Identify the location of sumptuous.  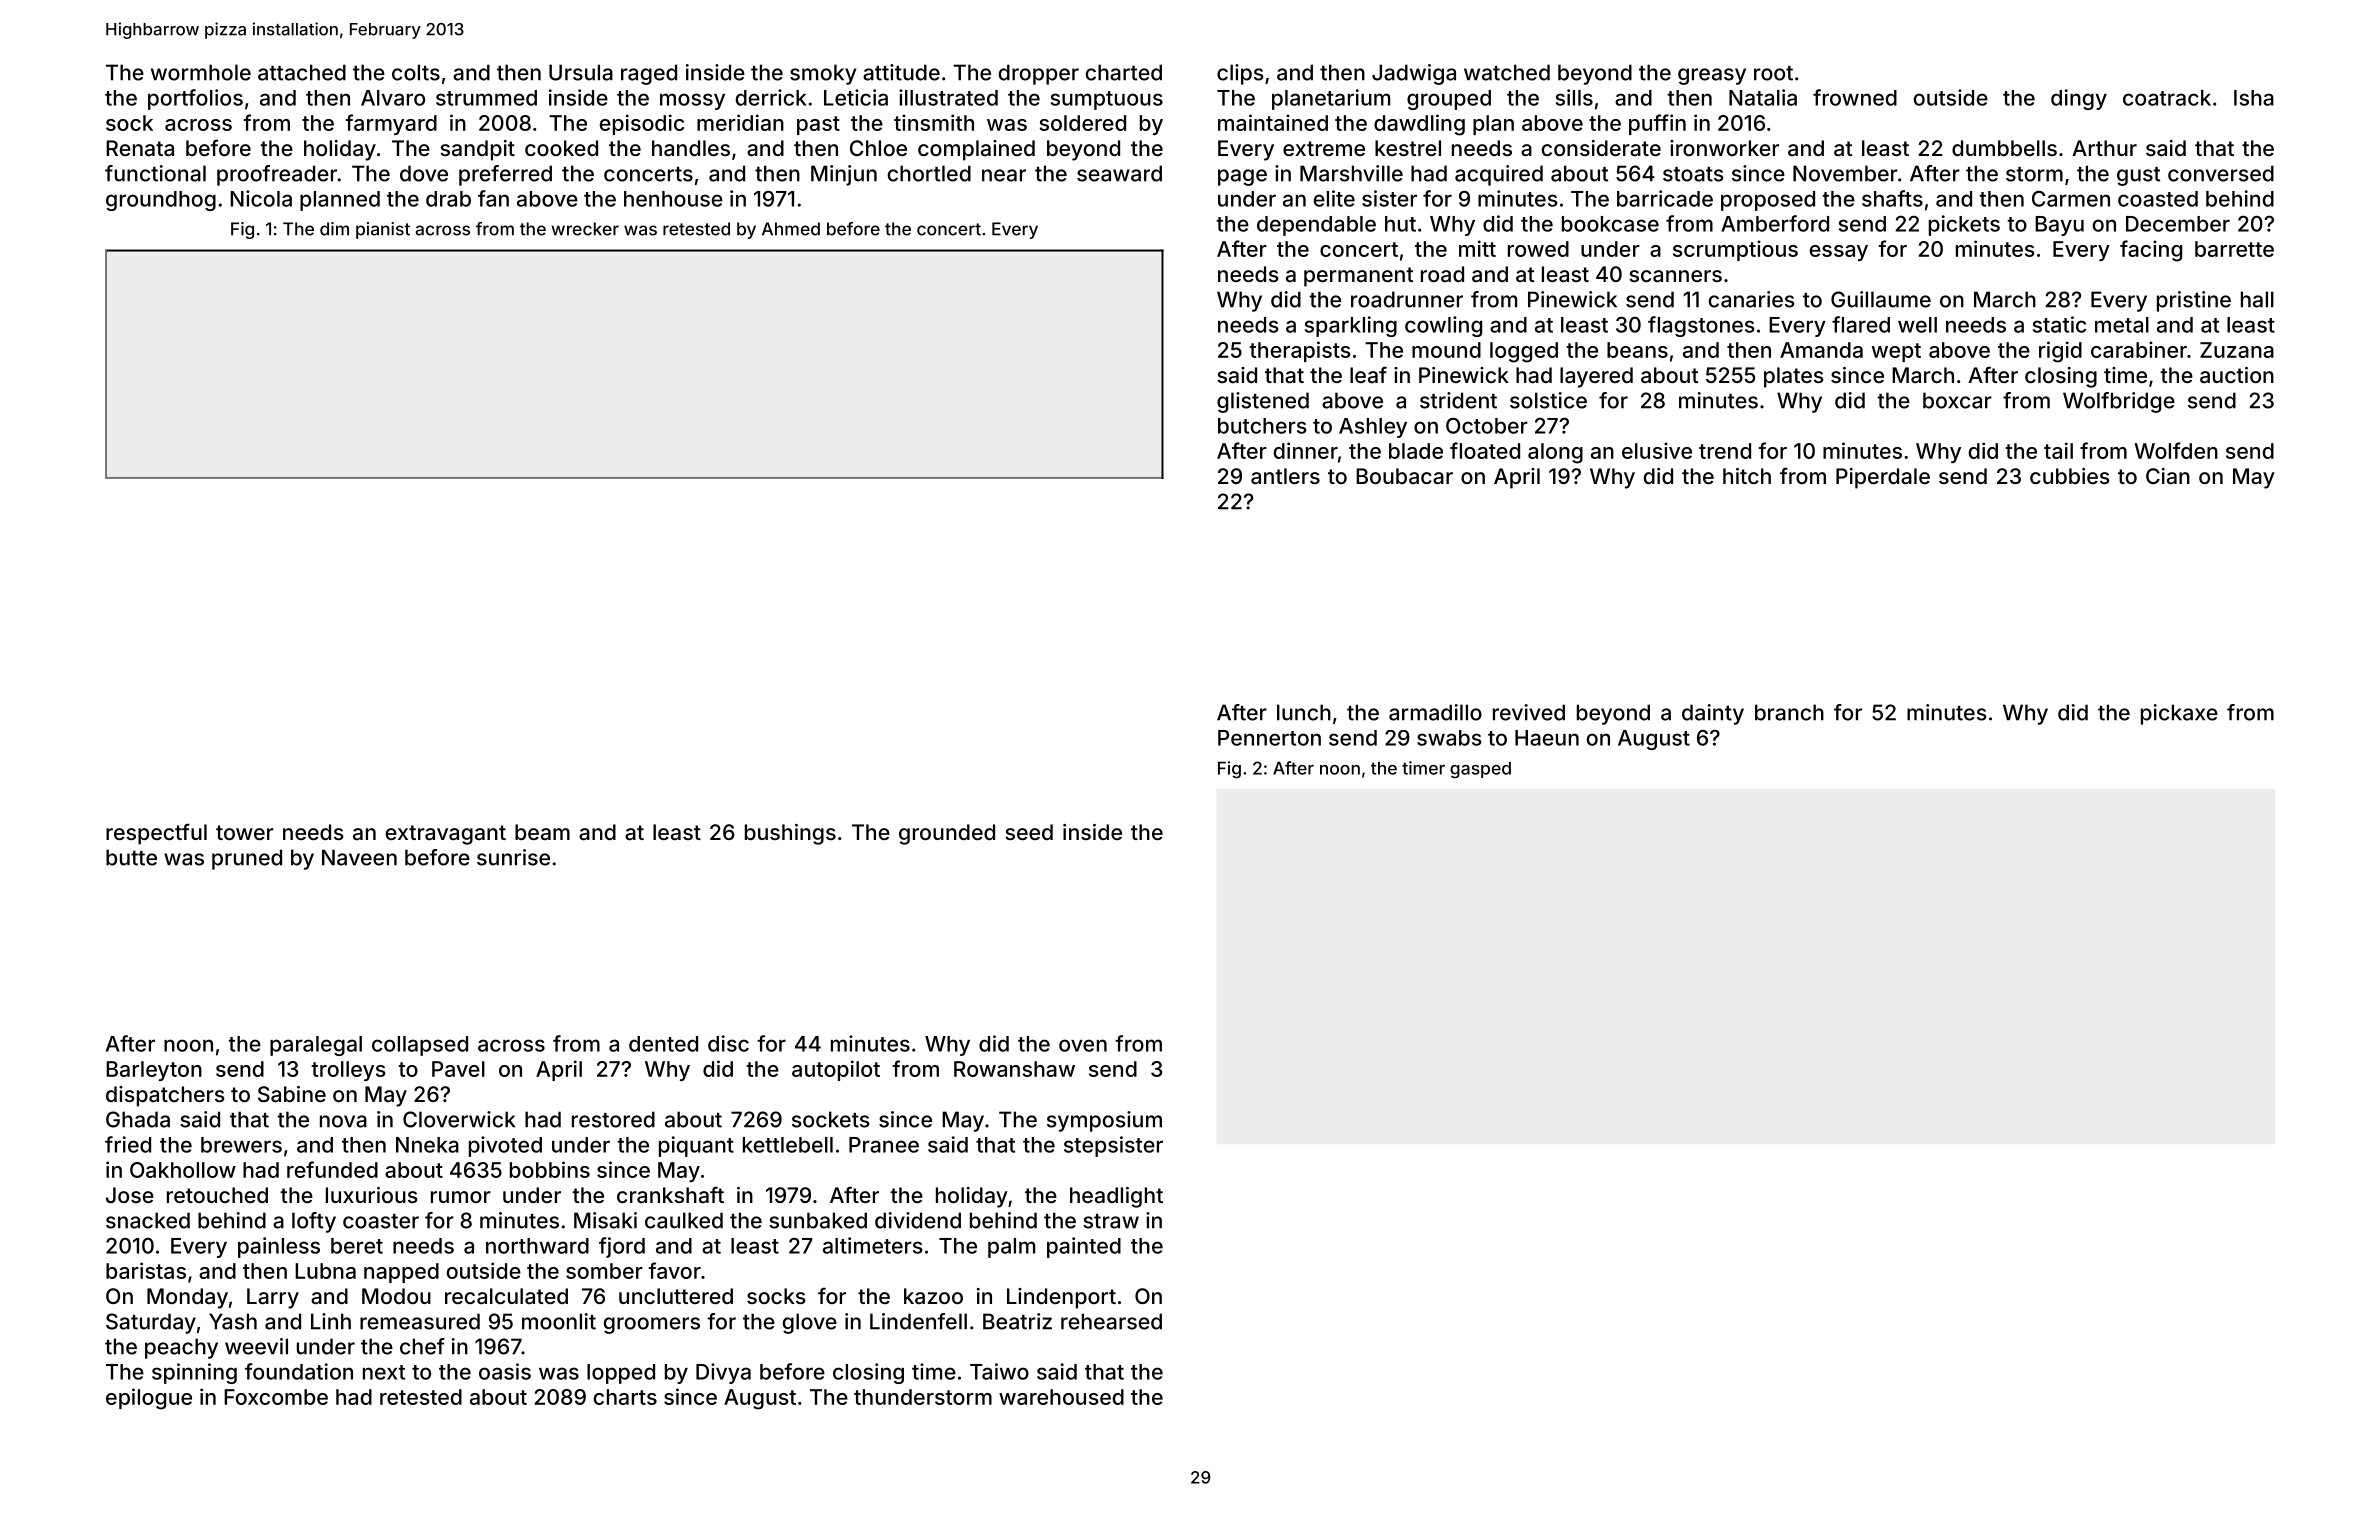
(1107, 100).
